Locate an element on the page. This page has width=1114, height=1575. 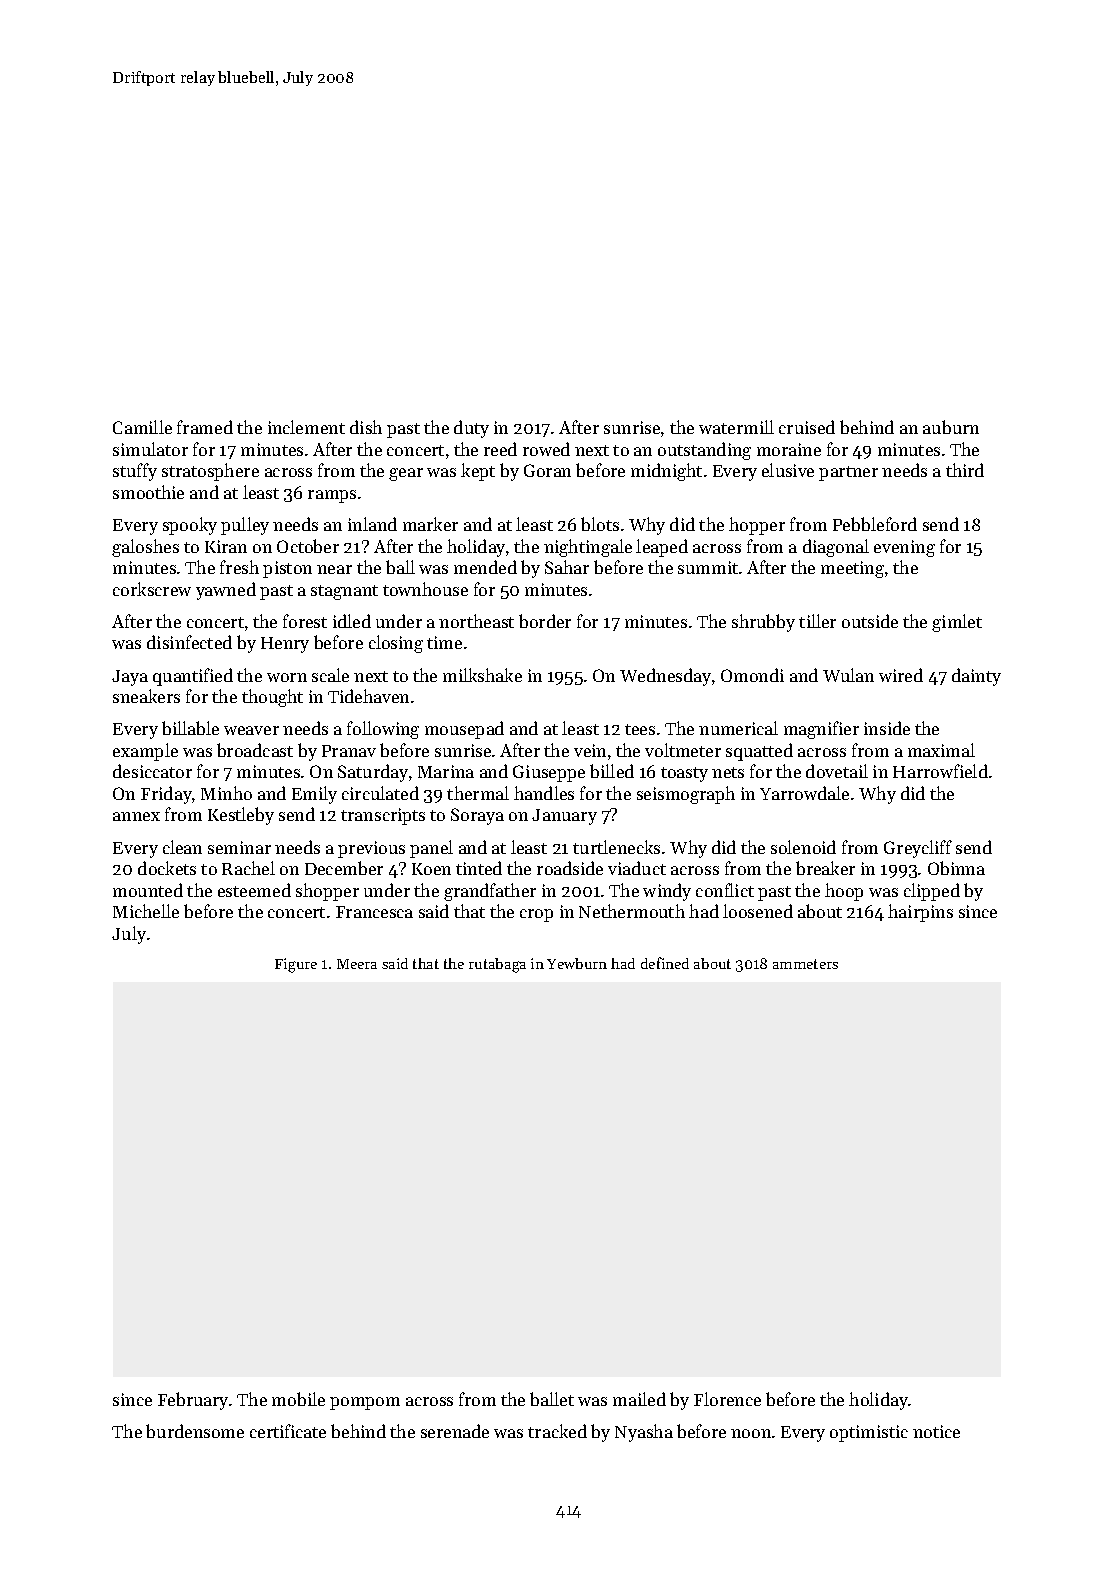
Florence is located at coordinates (727, 1399).
